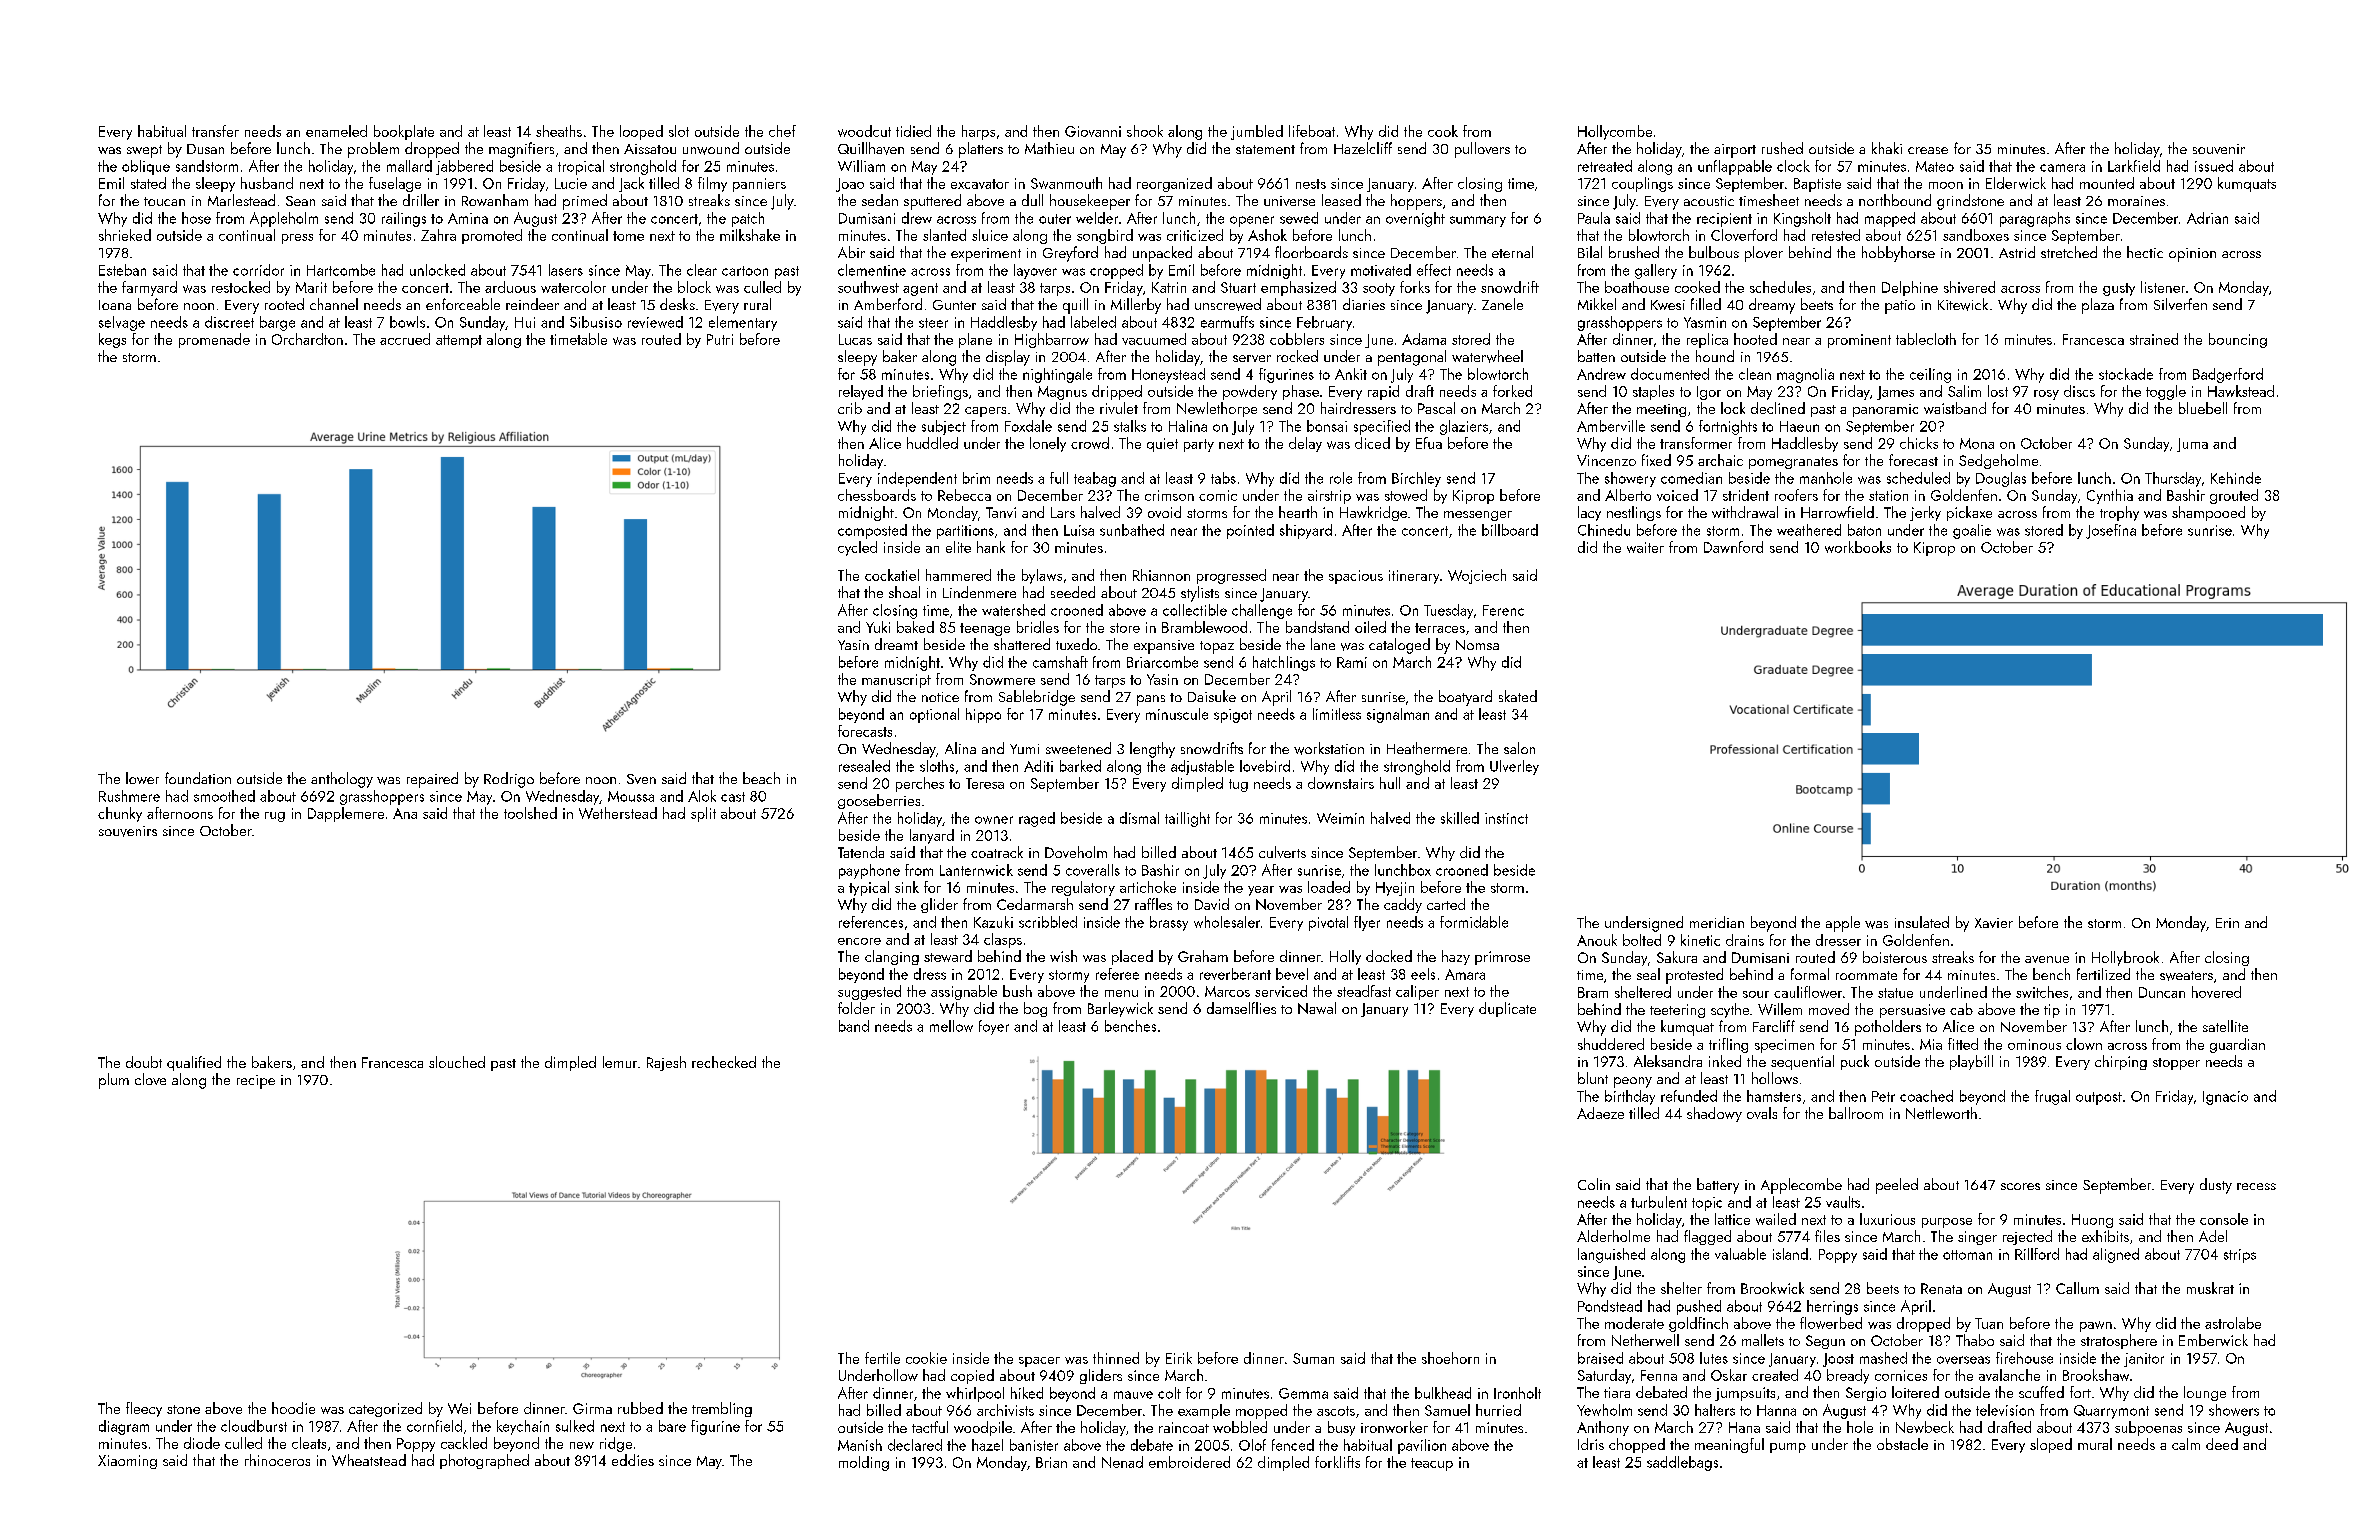 The image size is (2380, 1540). What do you see at coordinates (1594, 1184) in the image?
I see `Colin` at bounding box center [1594, 1184].
